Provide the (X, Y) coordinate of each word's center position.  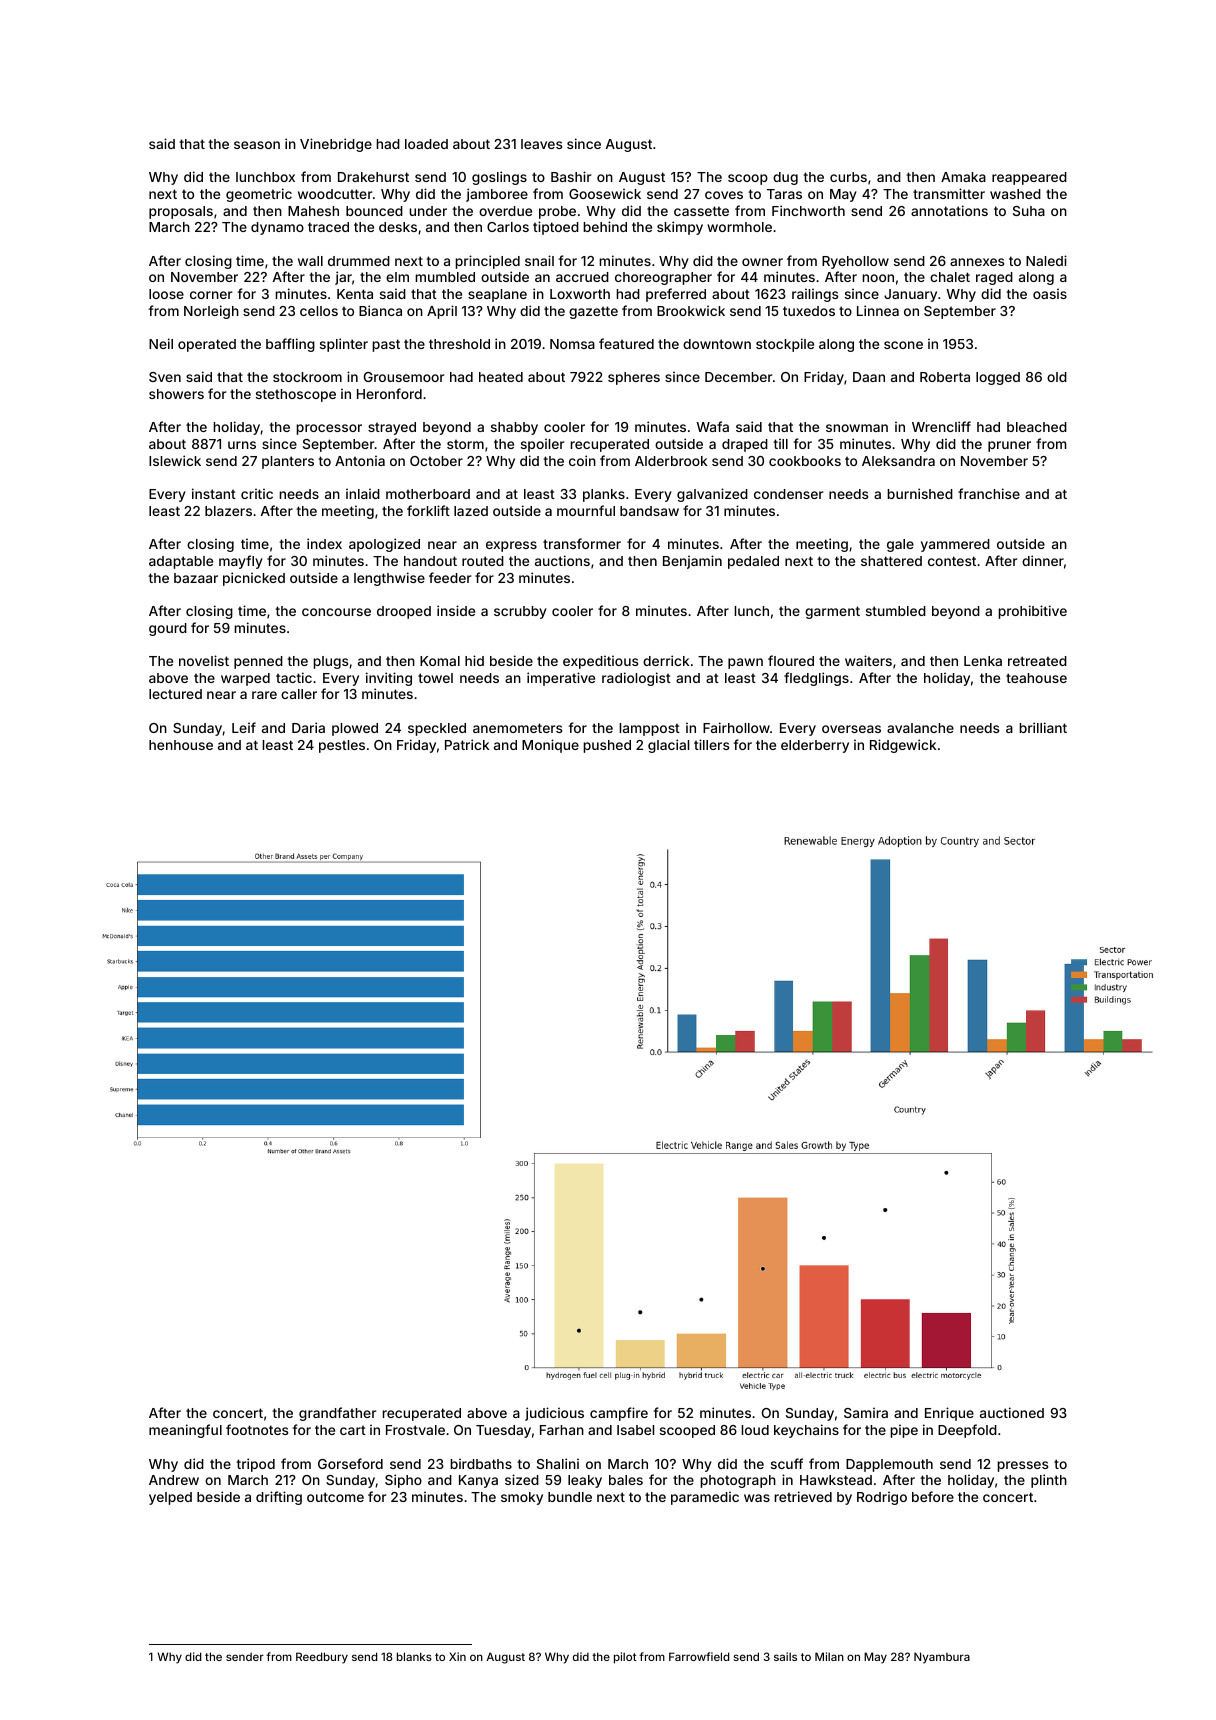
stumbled (896, 611)
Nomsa (572, 344)
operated (207, 345)
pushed (607, 746)
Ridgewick (903, 746)
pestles (342, 746)
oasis (1050, 293)
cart (353, 1430)
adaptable (181, 562)
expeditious (600, 662)
